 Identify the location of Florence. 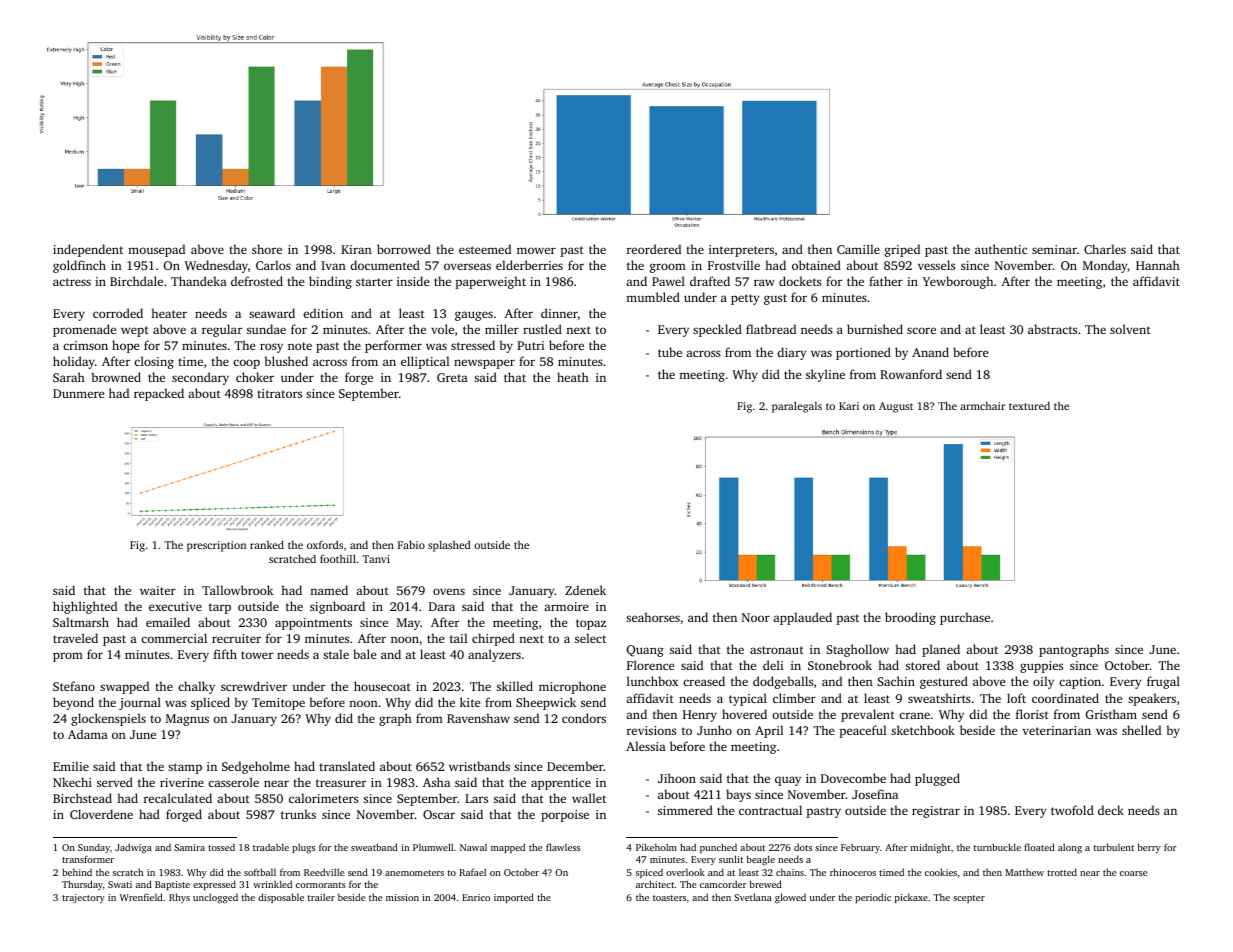
(650, 665).
